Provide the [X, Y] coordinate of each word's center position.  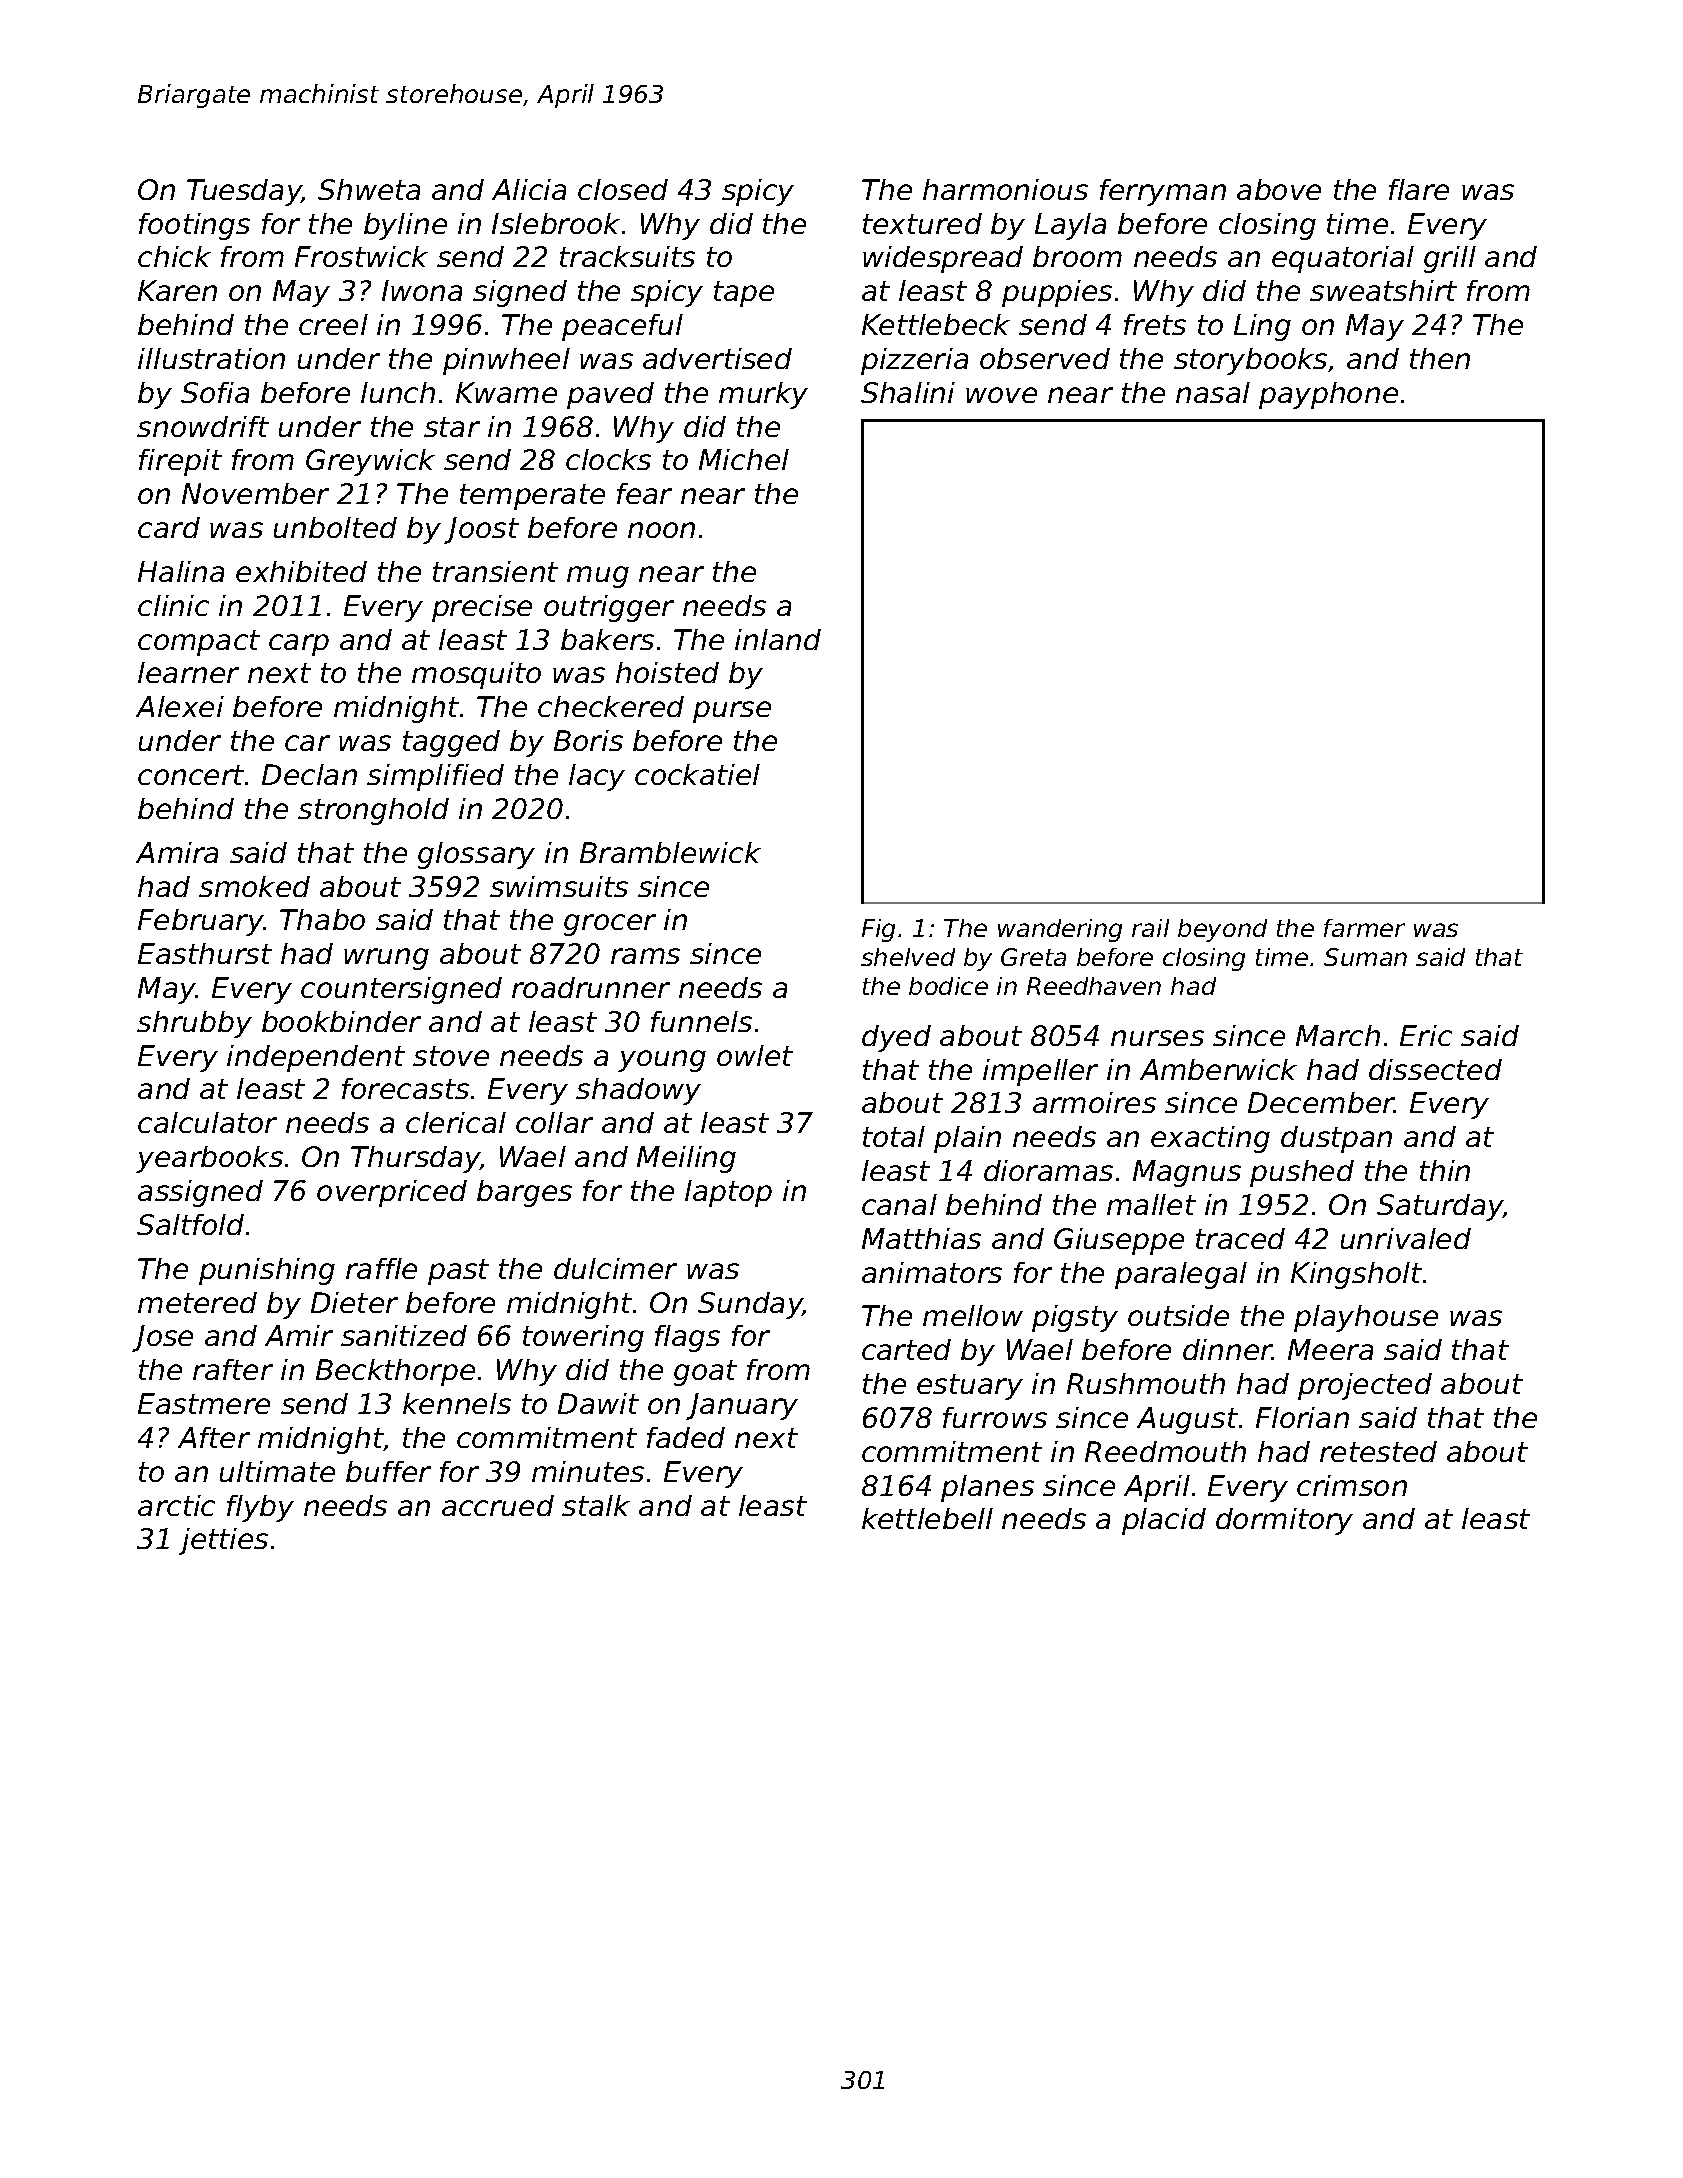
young [662, 1061]
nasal [1213, 392]
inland [778, 639]
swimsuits [559, 886]
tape [744, 294]
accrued [498, 1505]
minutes [588, 1471]
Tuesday [244, 192]
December [1321, 1102]
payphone [1328, 395]
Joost [481, 530]
